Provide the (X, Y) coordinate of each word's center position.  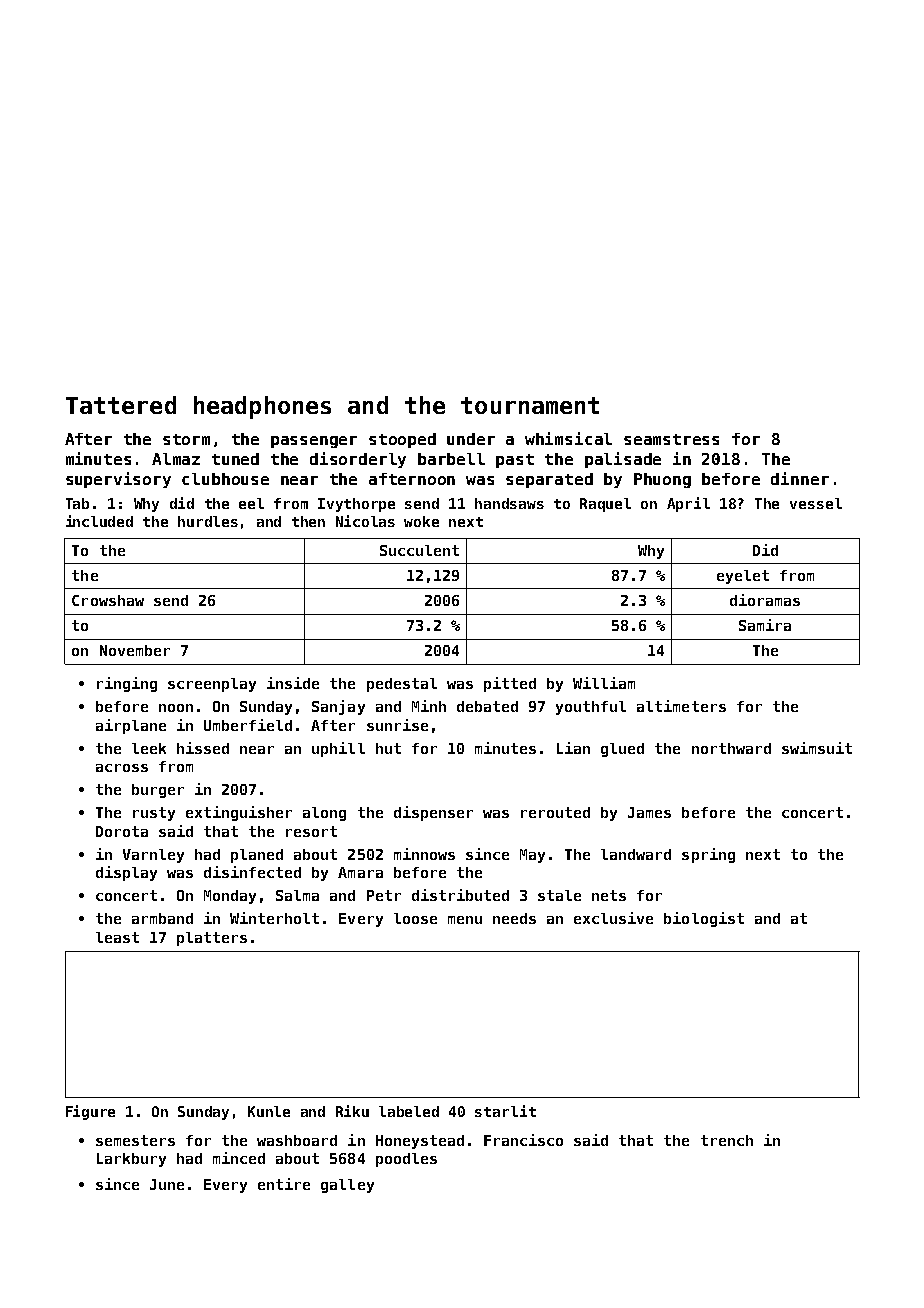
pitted (510, 684)
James (649, 812)
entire (284, 1184)
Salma (297, 895)
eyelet (743, 577)
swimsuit (817, 748)
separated (549, 480)
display (126, 873)
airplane (131, 726)
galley (347, 1186)
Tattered (121, 405)
